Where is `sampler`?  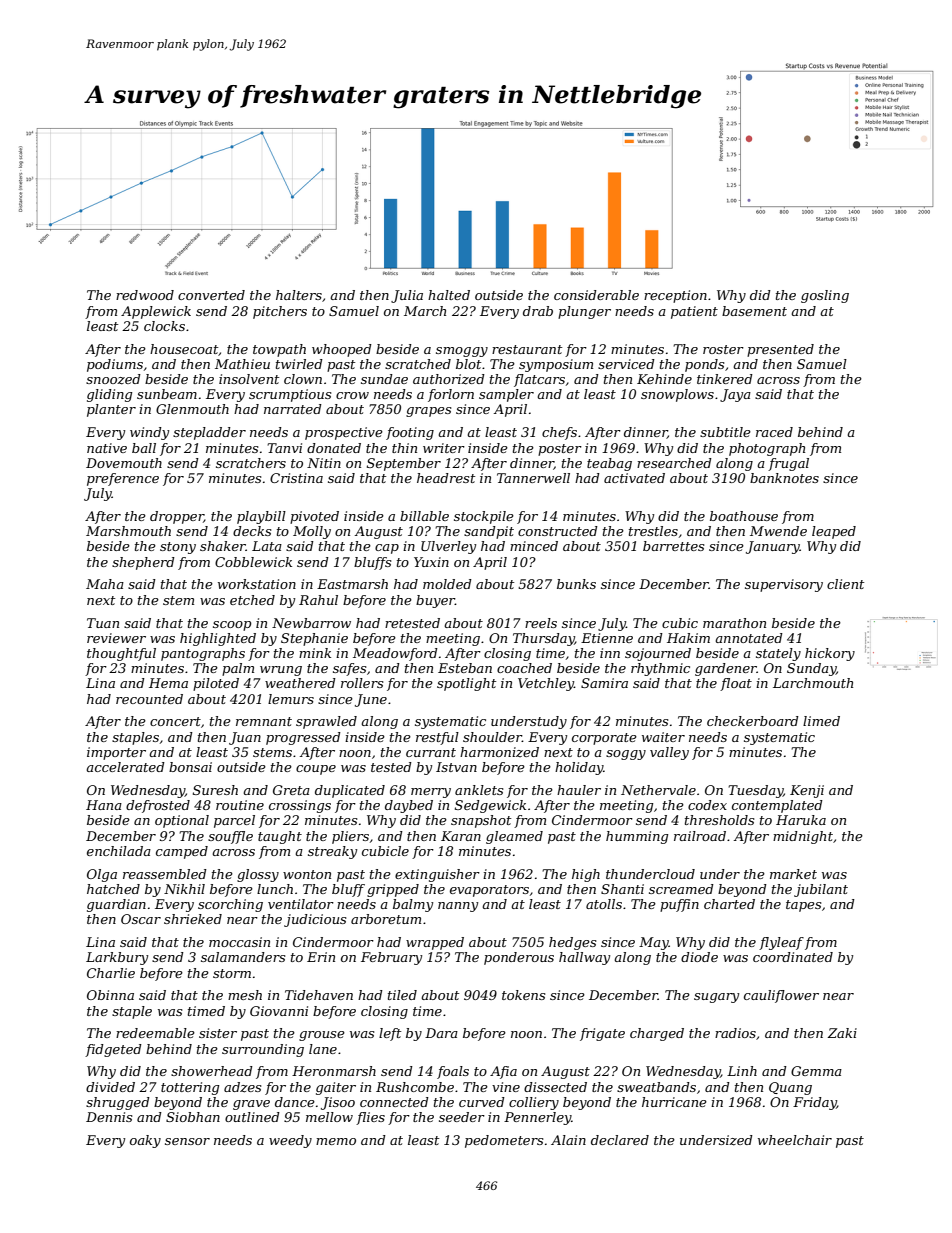
sampler is located at coordinates (506, 395).
